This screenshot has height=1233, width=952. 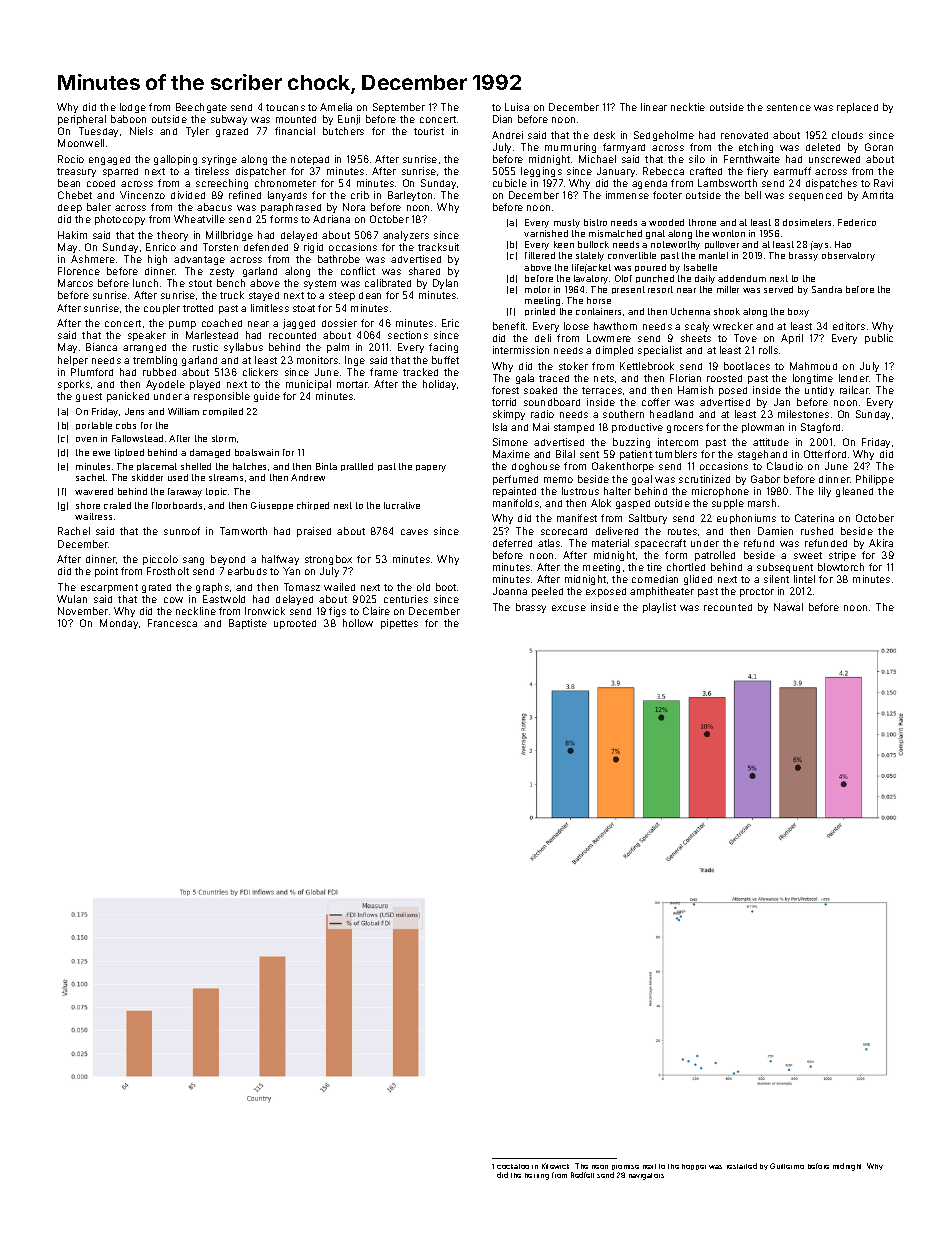 I want to click on paraphrased, so click(x=291, y=208).
